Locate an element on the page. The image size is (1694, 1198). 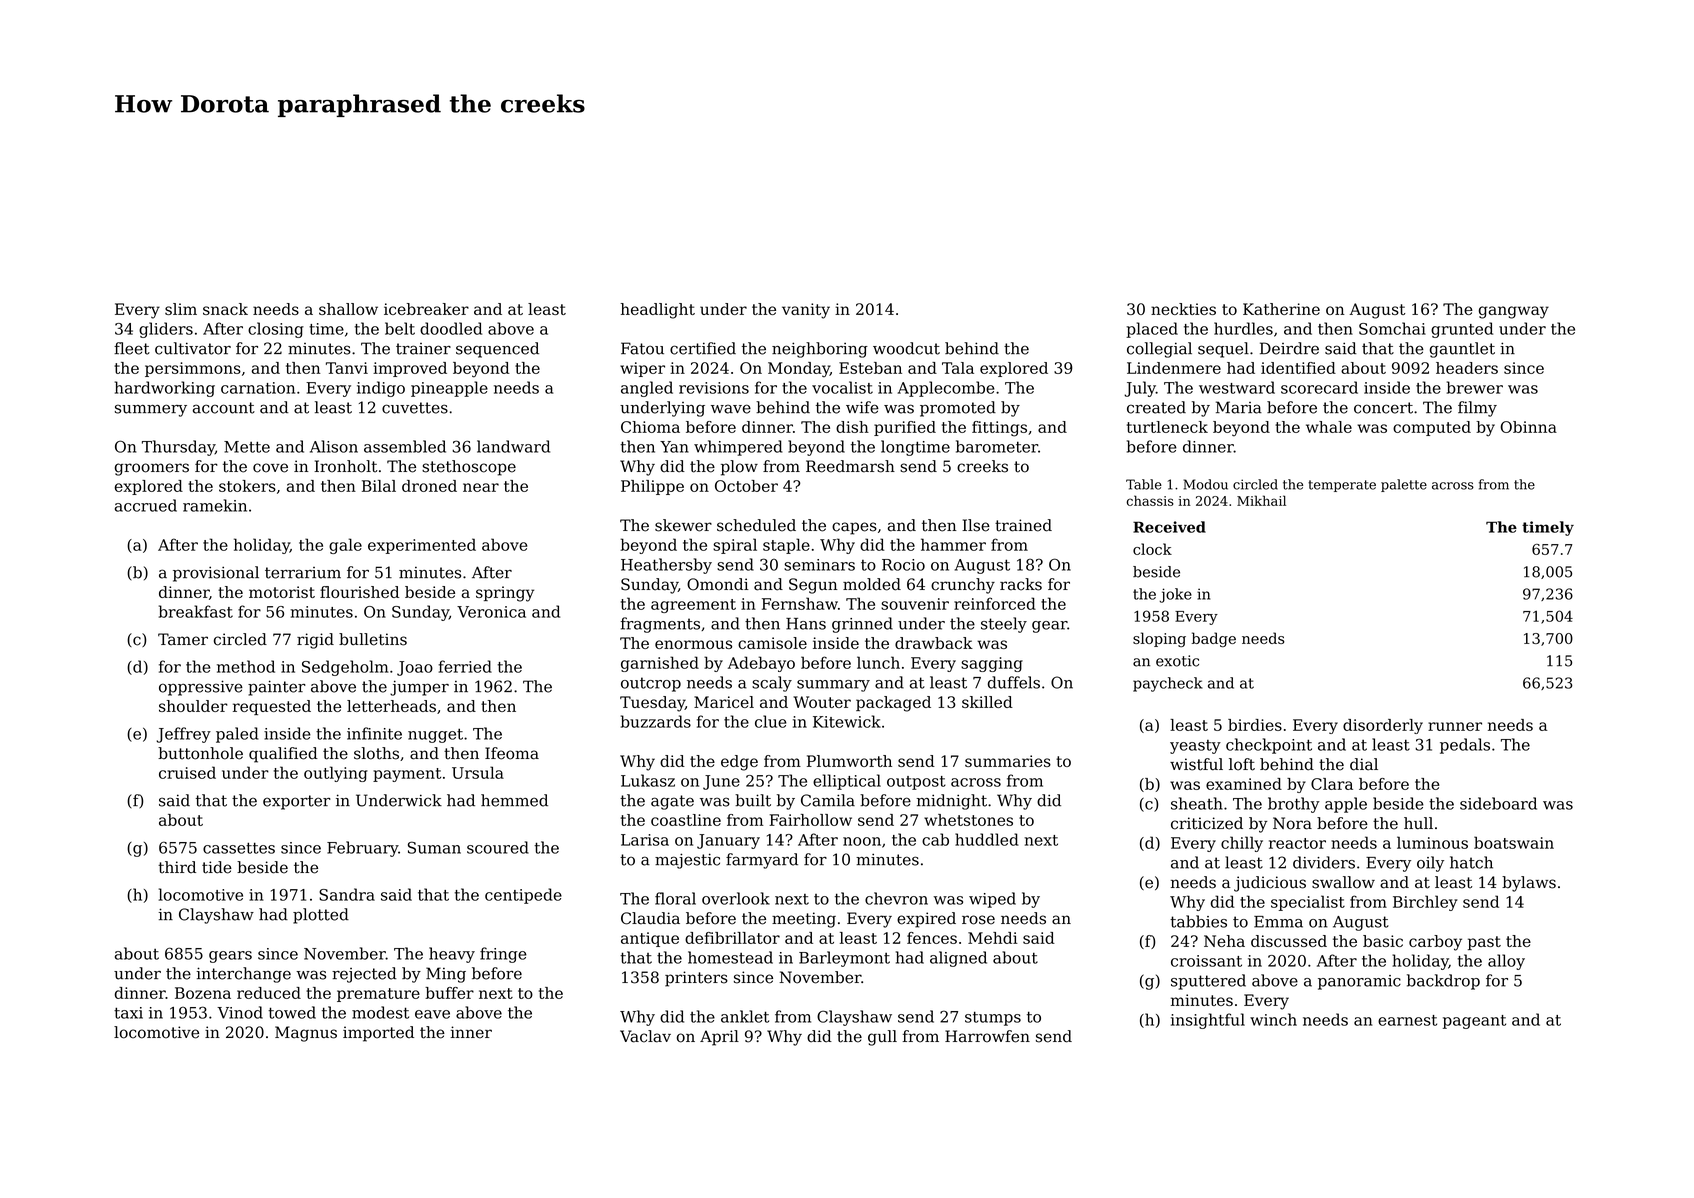
shallow is located at coordinates (348, 309).
